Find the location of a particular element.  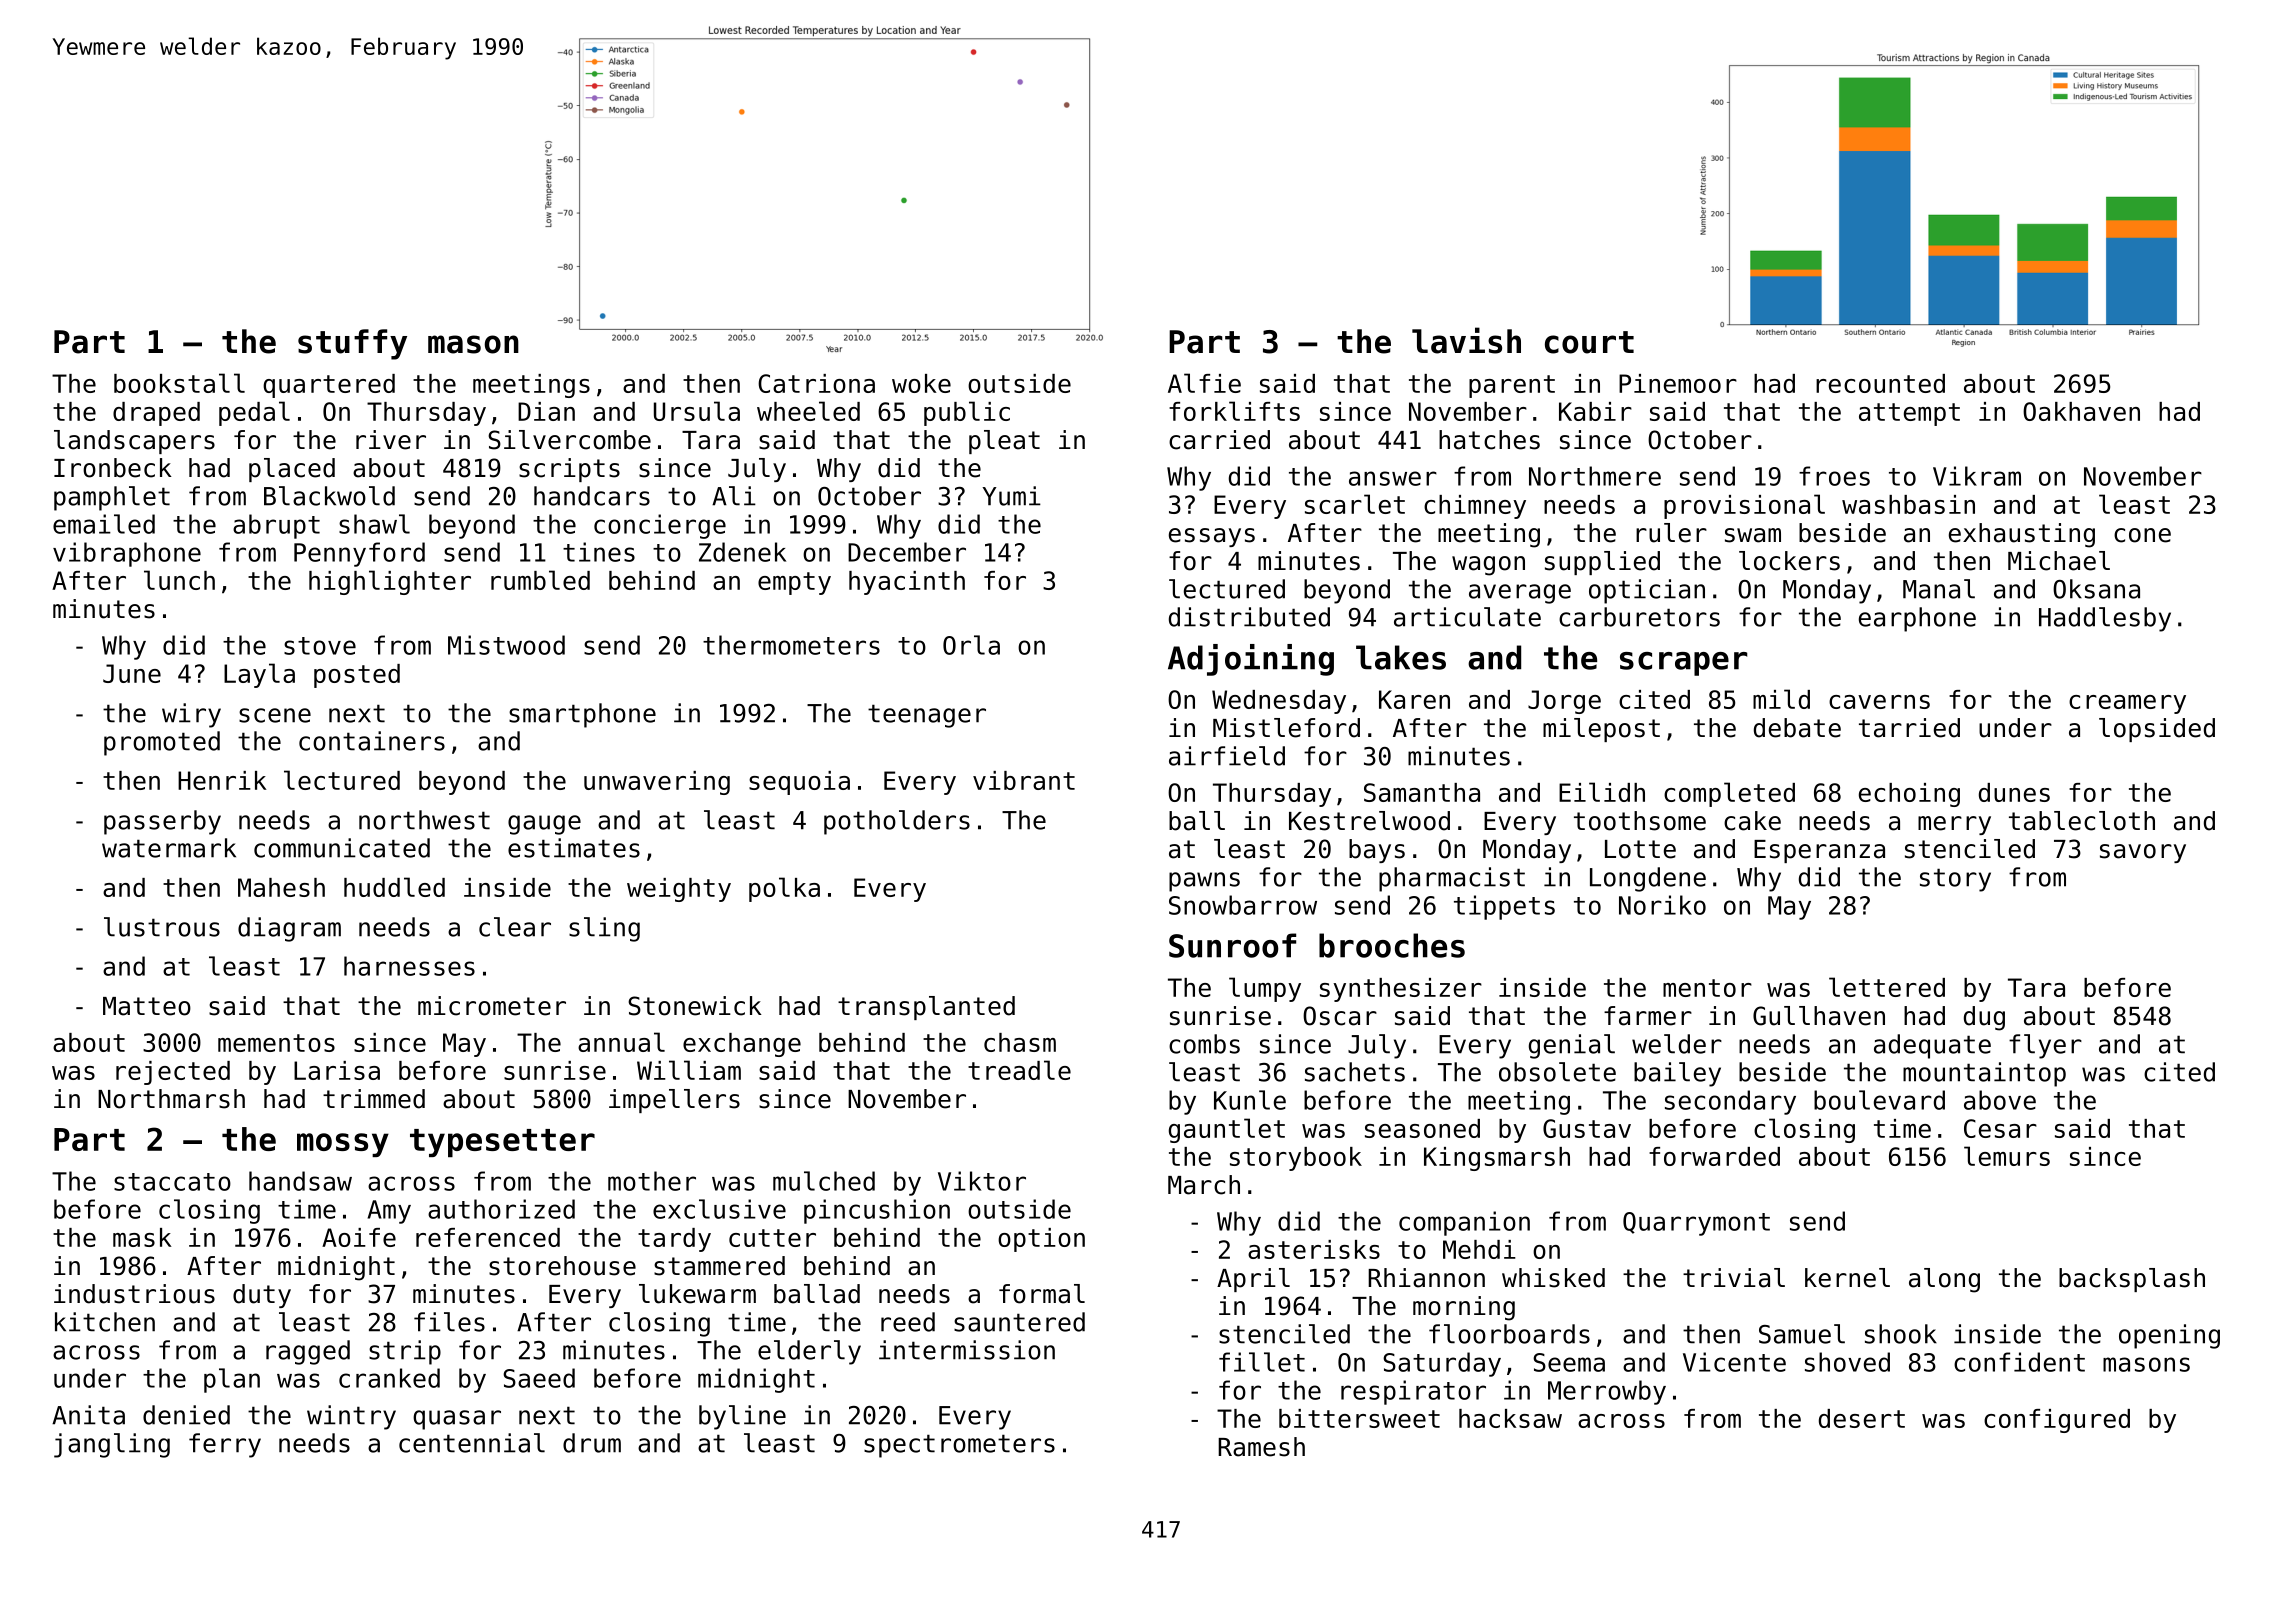

cone is located at coordinates (2142, 535).
